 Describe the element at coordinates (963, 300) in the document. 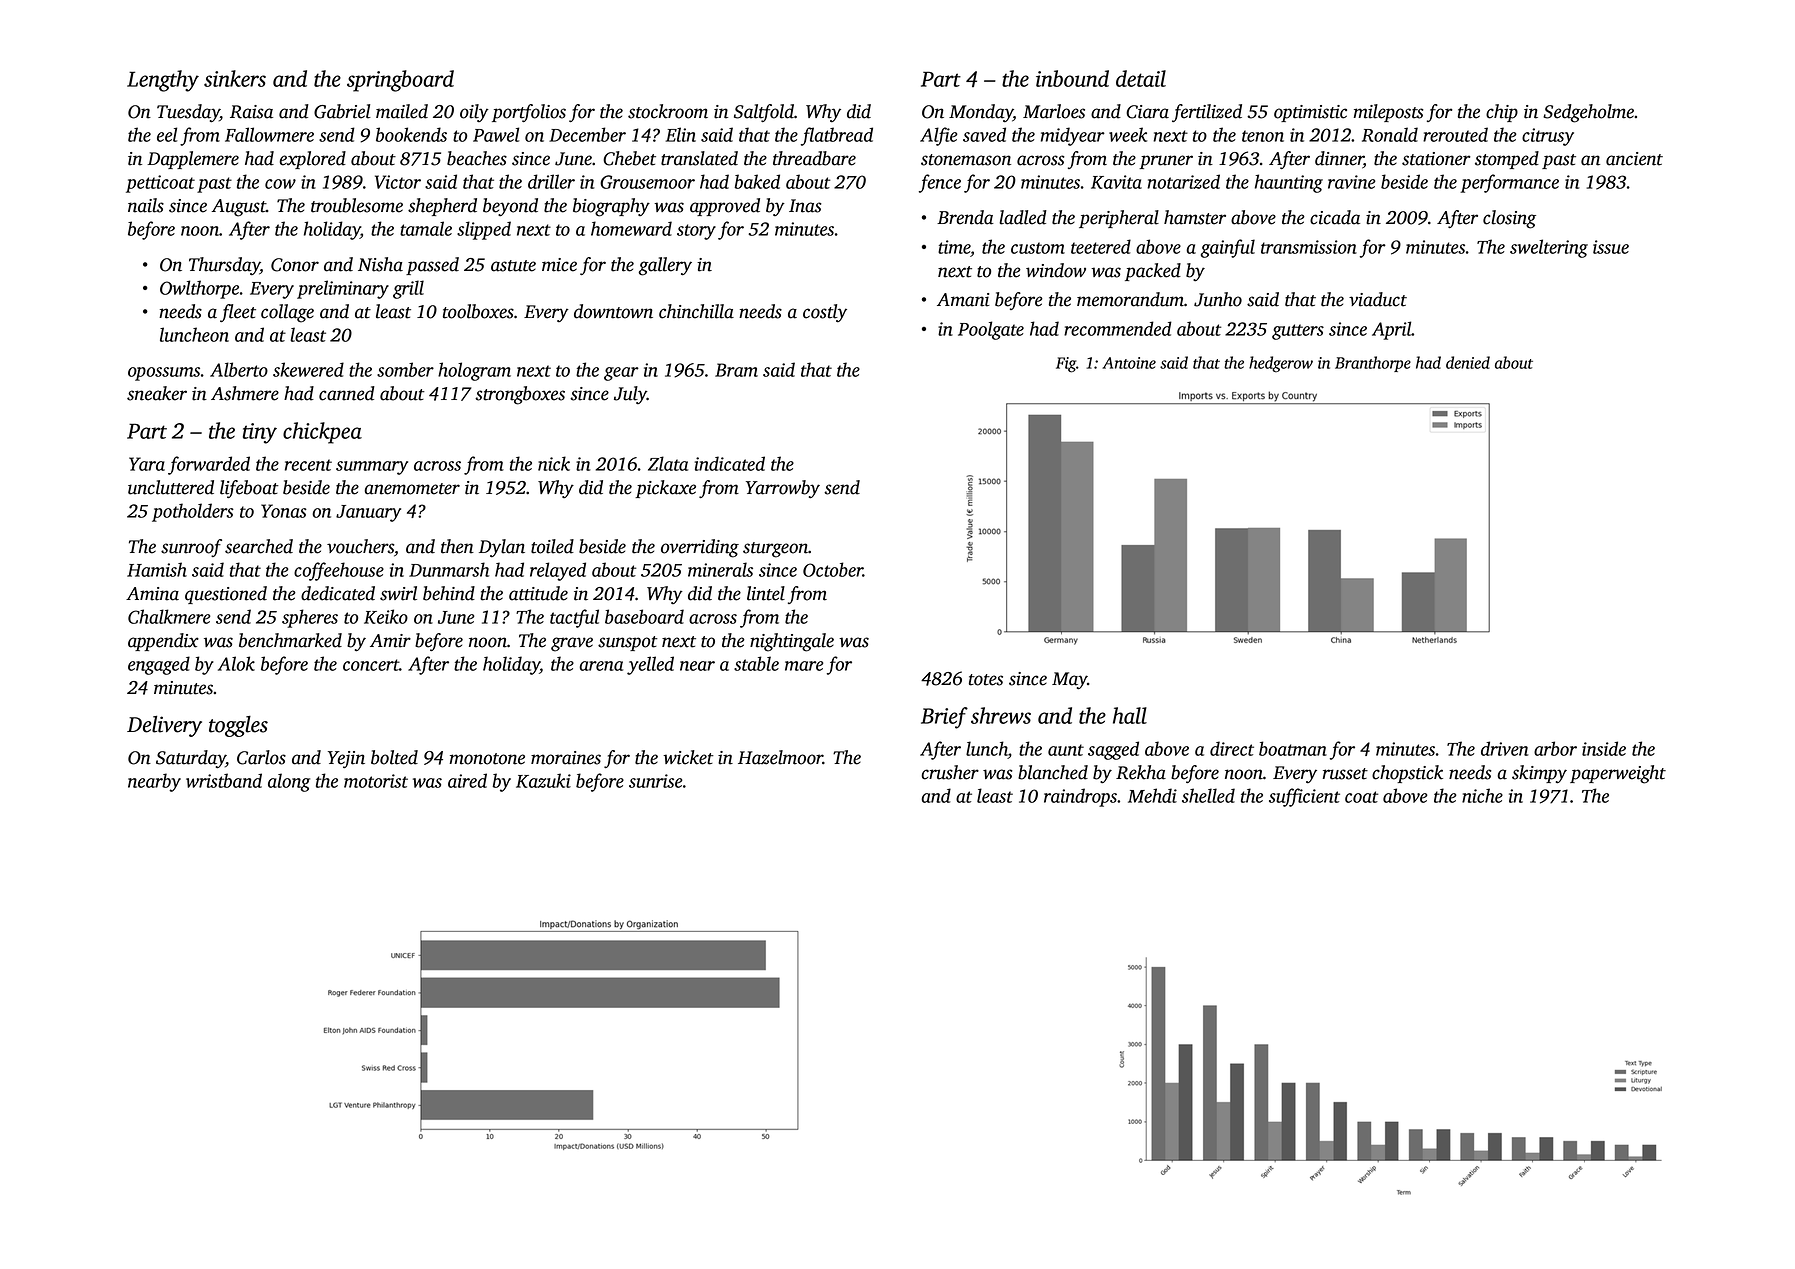

I see `Amani` at that location.
